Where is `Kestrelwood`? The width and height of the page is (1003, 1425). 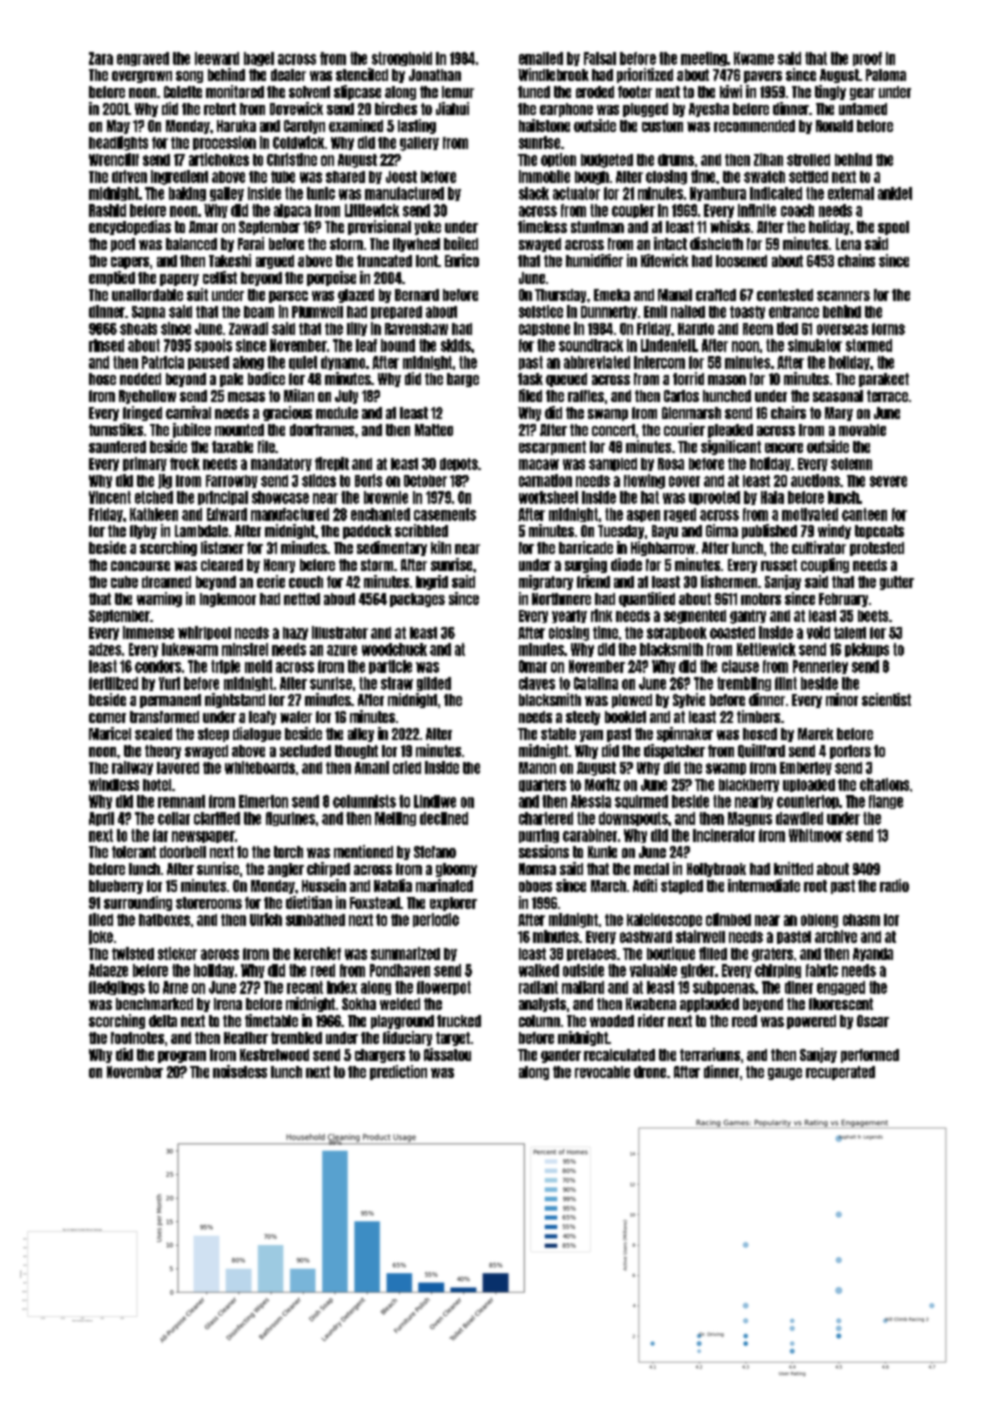 Kestrelwood is located at coordinates (274, 1055).
